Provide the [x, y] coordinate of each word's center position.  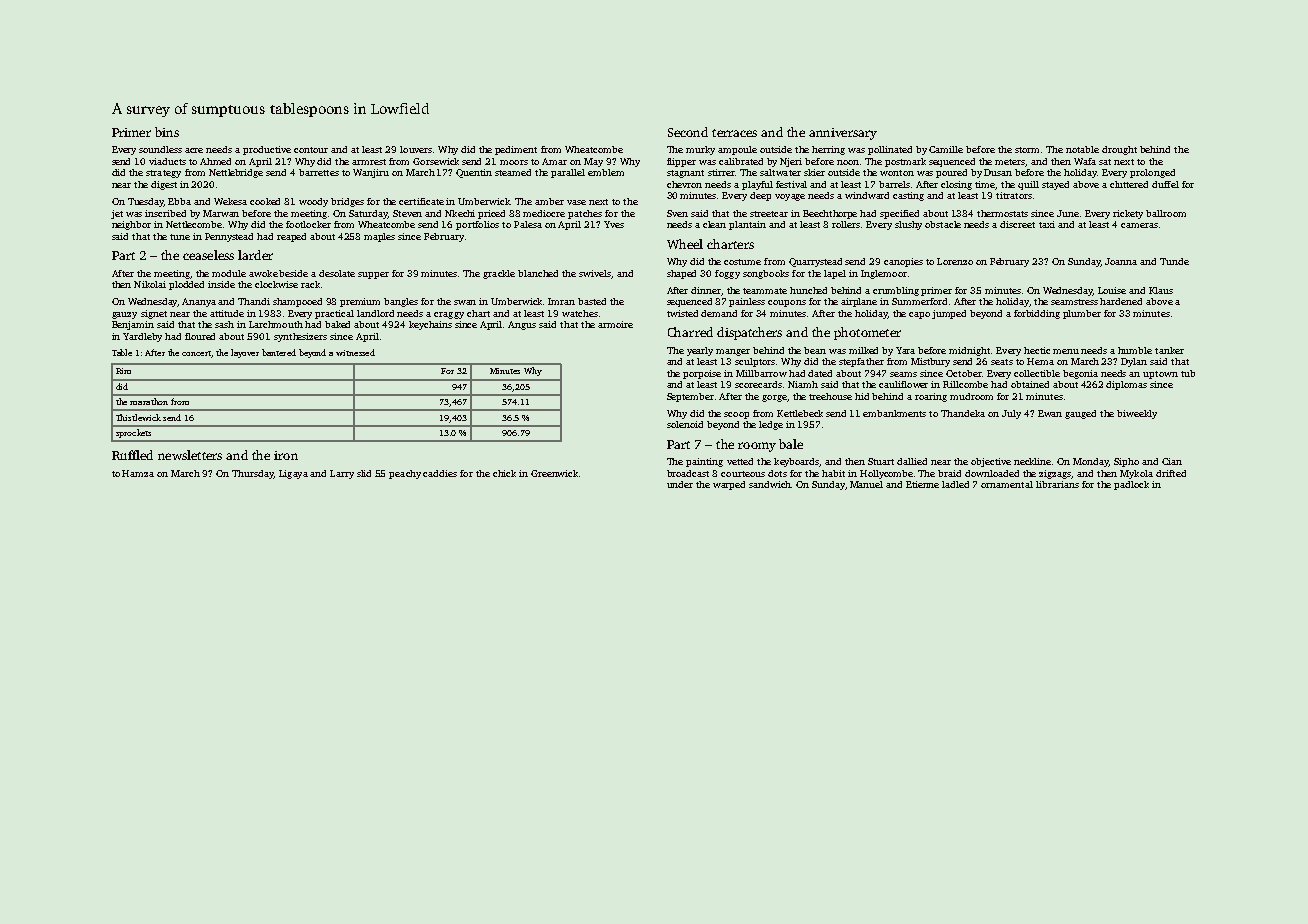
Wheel [685, 244]
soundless [160, 149]
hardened [1121, 301]
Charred [690, 332]
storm [1027, 150]
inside [221, 284]
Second [688, 132]
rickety [1128, 214]
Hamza [138, 473]
